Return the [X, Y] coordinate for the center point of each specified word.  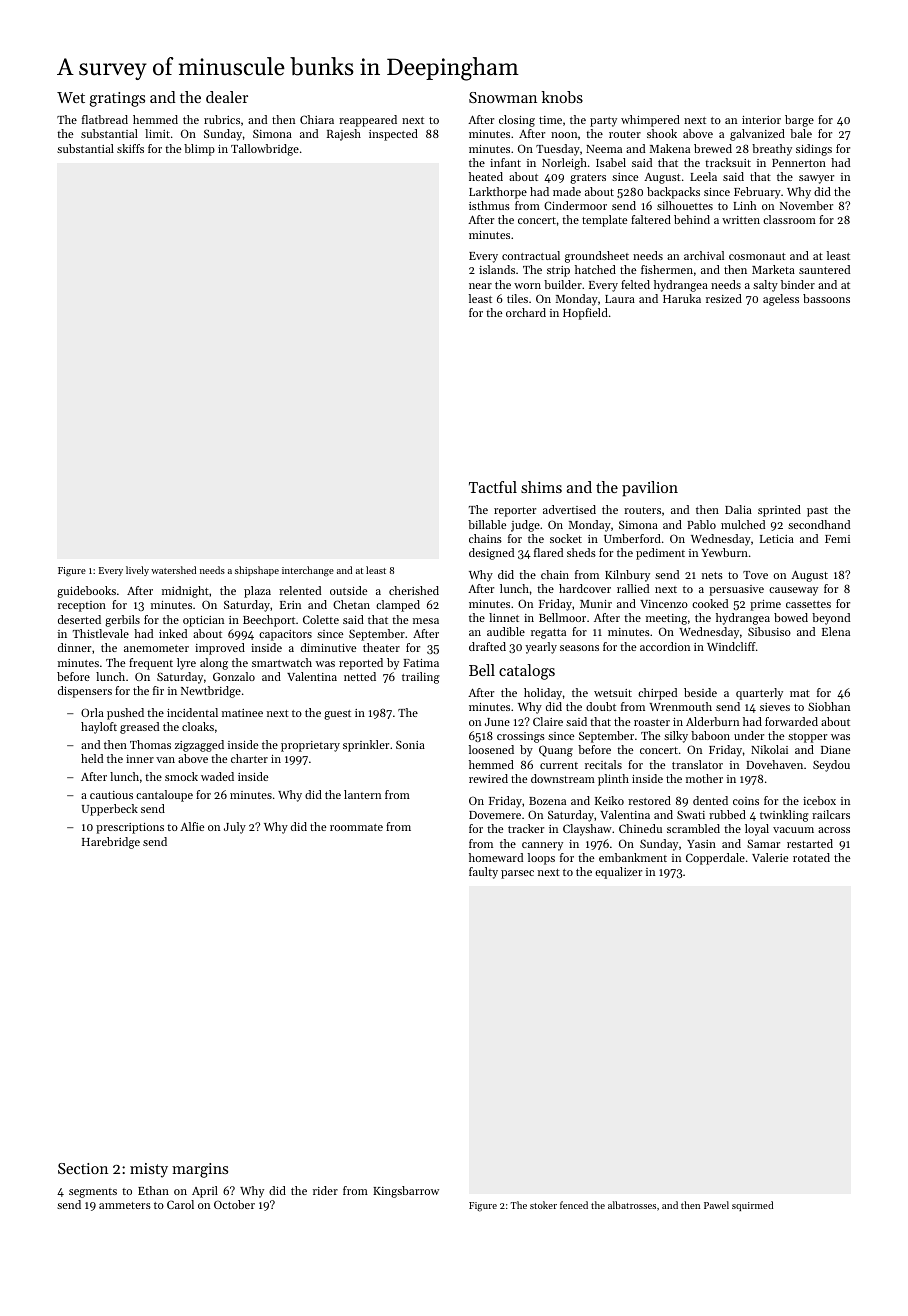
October [234, 1204]
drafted [487, 646]
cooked [710, 603]
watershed [173, 570]
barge [799, 121]
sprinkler [366, 746]
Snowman [503, 97]
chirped [657, 694]
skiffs [130, 148]
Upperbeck [110, 810]
